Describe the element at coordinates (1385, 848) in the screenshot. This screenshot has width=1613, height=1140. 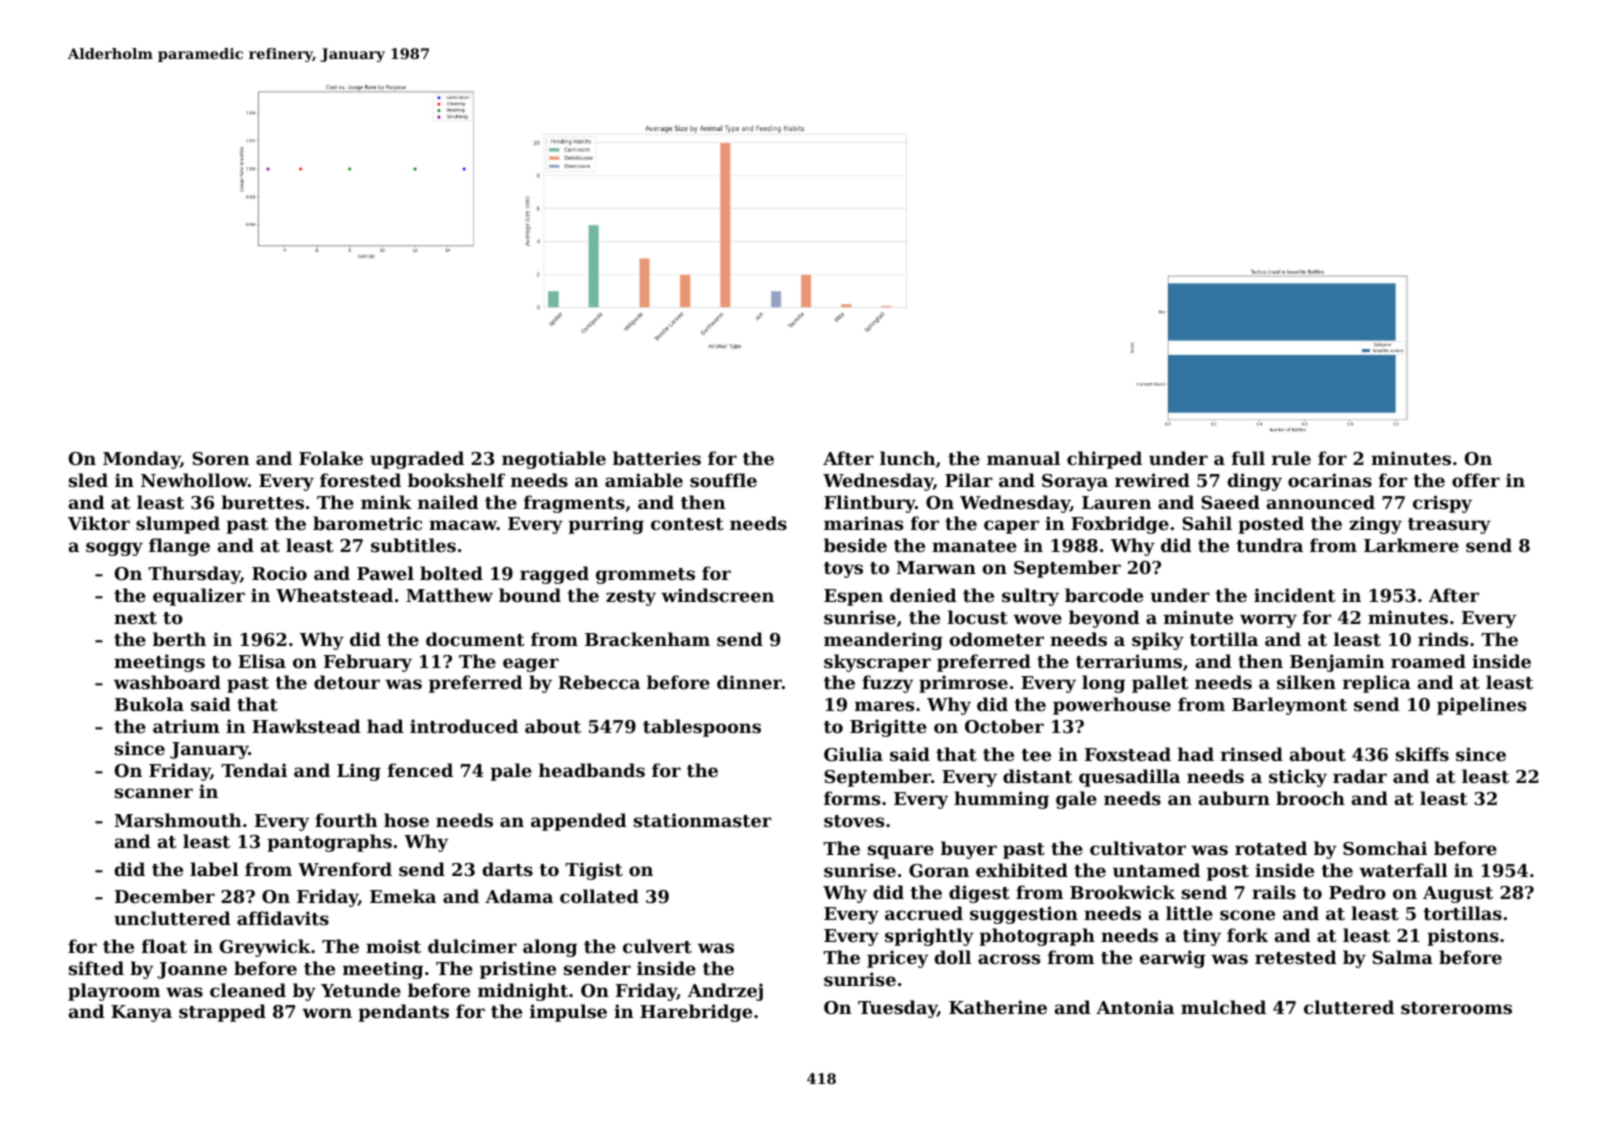
I see `Somchai` at that location.
